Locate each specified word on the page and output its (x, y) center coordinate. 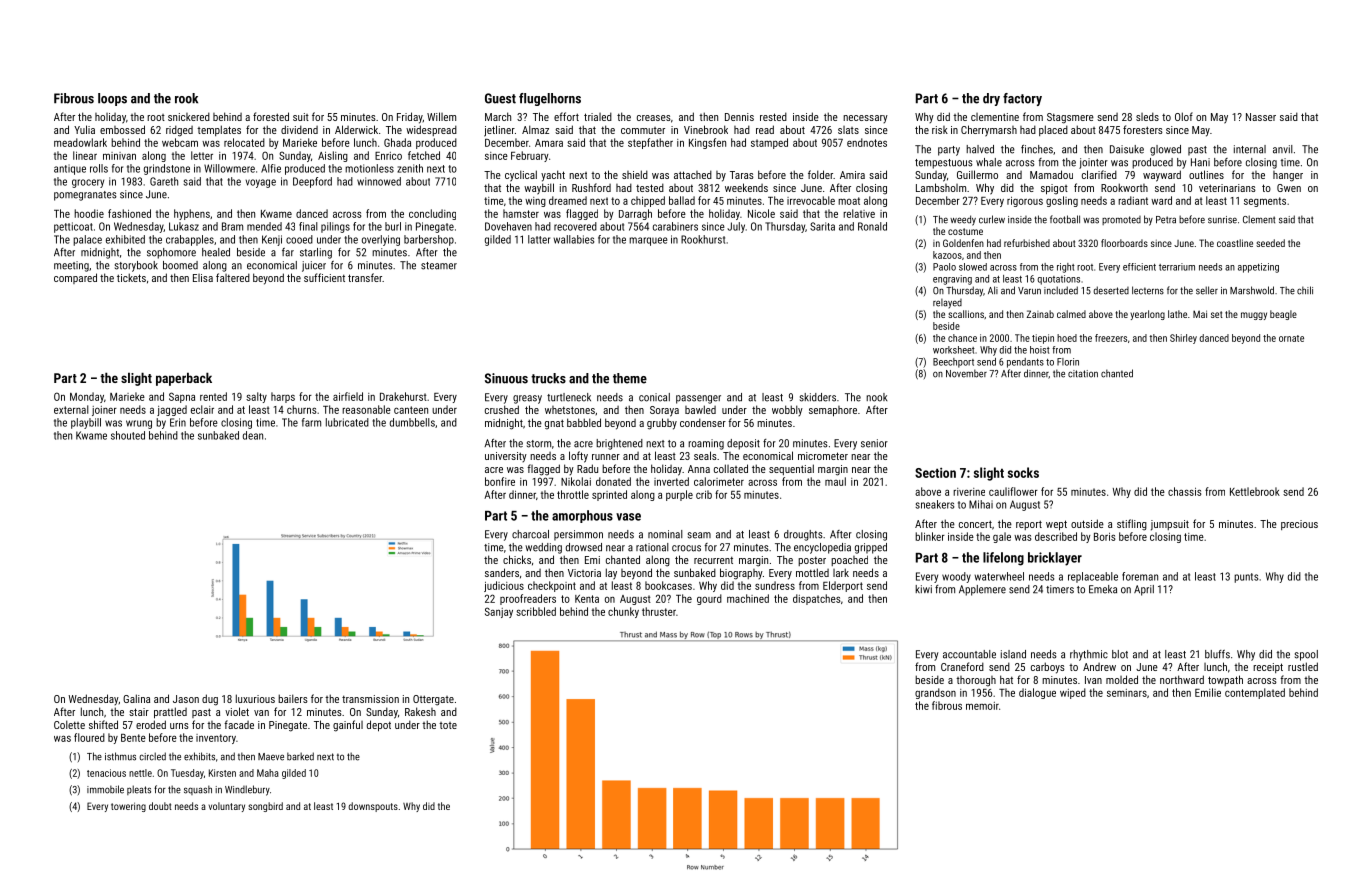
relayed (947, 303)
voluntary (227, 807)
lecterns (1148, 290)
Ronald (872, 226)
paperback (184, 379)
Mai (1200, 314)
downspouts (373, 807)
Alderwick (356, 129)
